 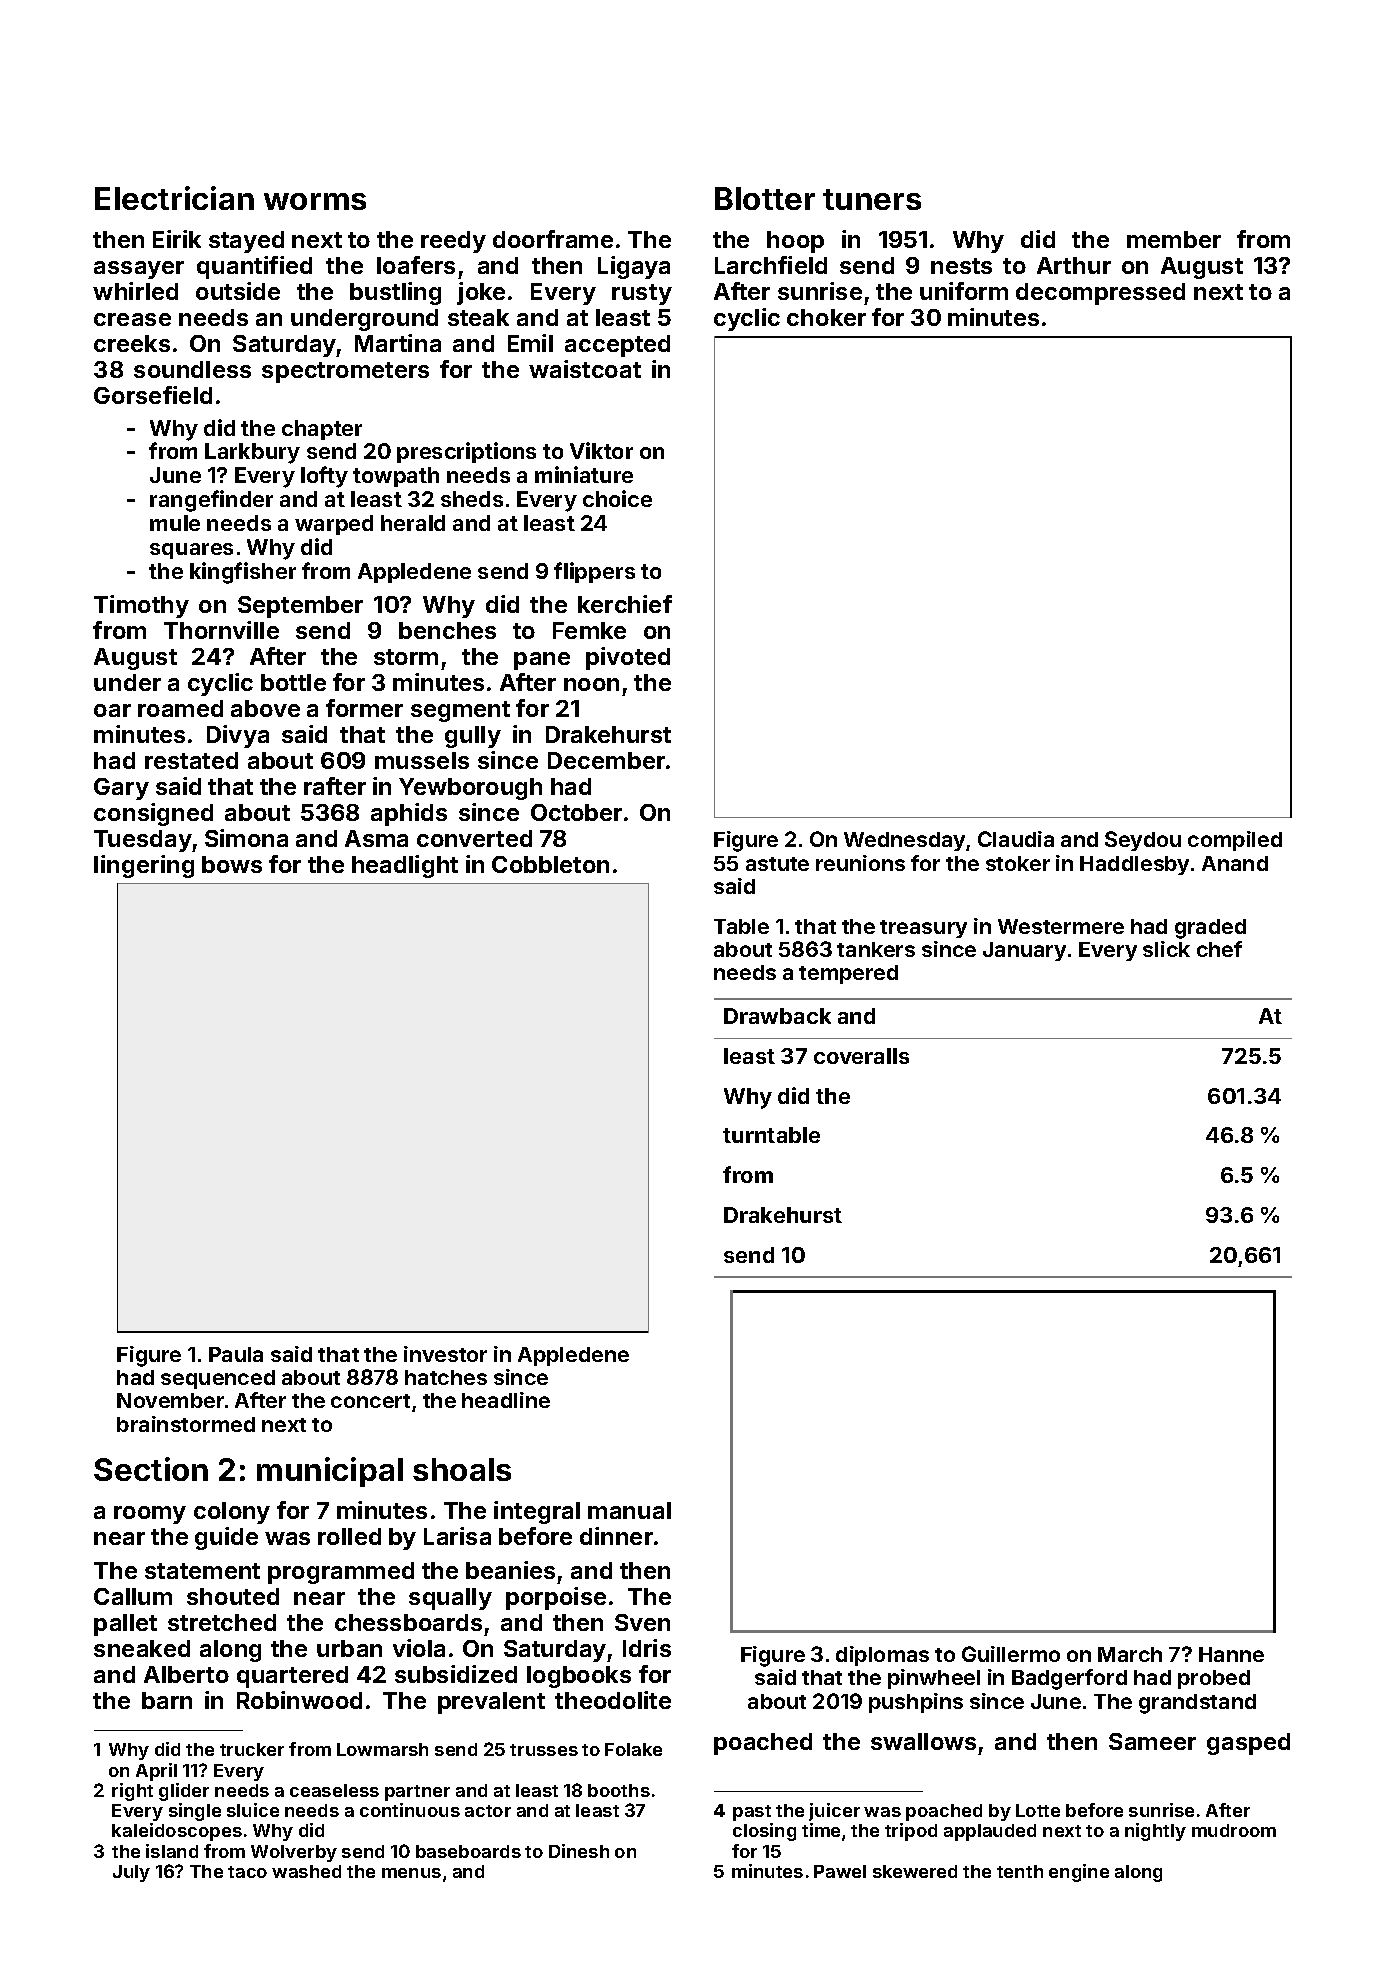 What do you see at coordinates (478, 317) in the screenshot?
I see `steak` at bounding box center [478, 317].
